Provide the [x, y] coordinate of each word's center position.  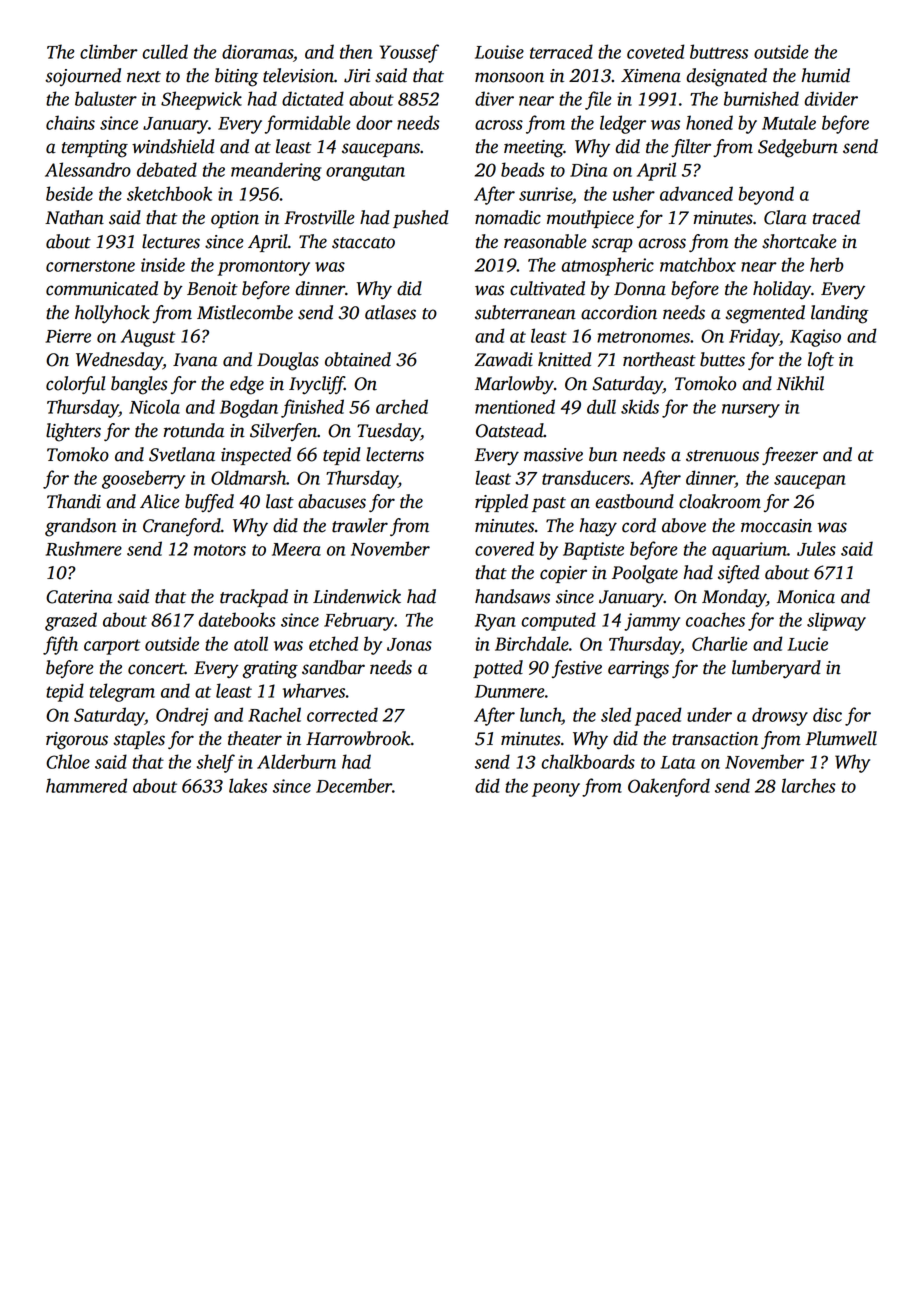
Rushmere [84, 548]
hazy [598, 527]
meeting [534, 149]
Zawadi [503, 359]
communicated [102, 288]
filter [691, 148]
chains [70, 122]
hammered [86, 785]
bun [603, 454]
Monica [806, 597]
